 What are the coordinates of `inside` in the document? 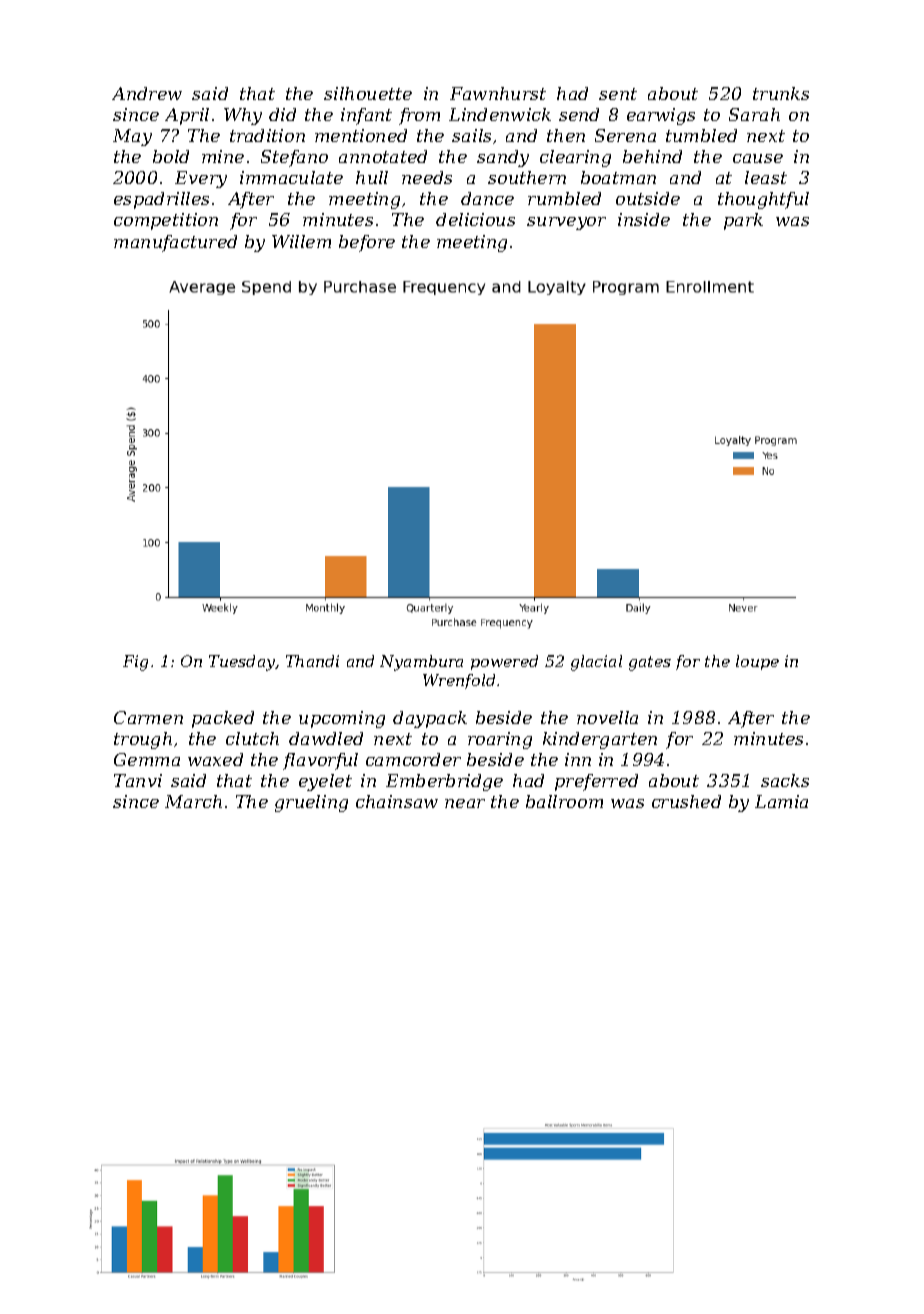 It's located at (644, 219).
